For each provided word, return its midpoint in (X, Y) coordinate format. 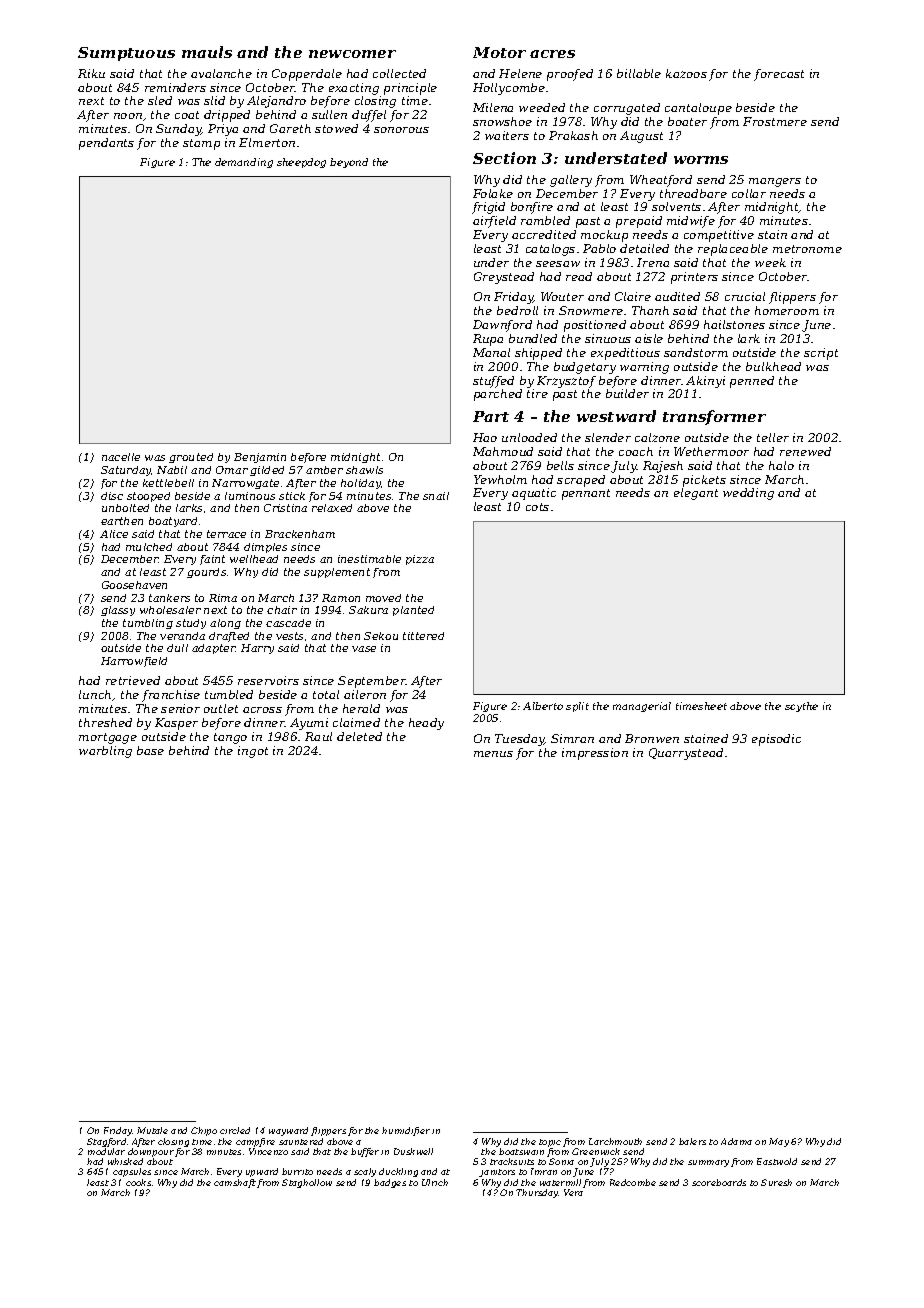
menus (493, 754)
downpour (151, 1152)
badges (390, 1183)
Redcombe (633, 1182)
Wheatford (661, 181)
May (779, 1142)
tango (230, 738)
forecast (779, 75)
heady (426, 724)
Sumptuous (126, 54)
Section (504, 158)
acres (552, 54)
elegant (696, 494)
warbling (105, 752)
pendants (106, 144)
